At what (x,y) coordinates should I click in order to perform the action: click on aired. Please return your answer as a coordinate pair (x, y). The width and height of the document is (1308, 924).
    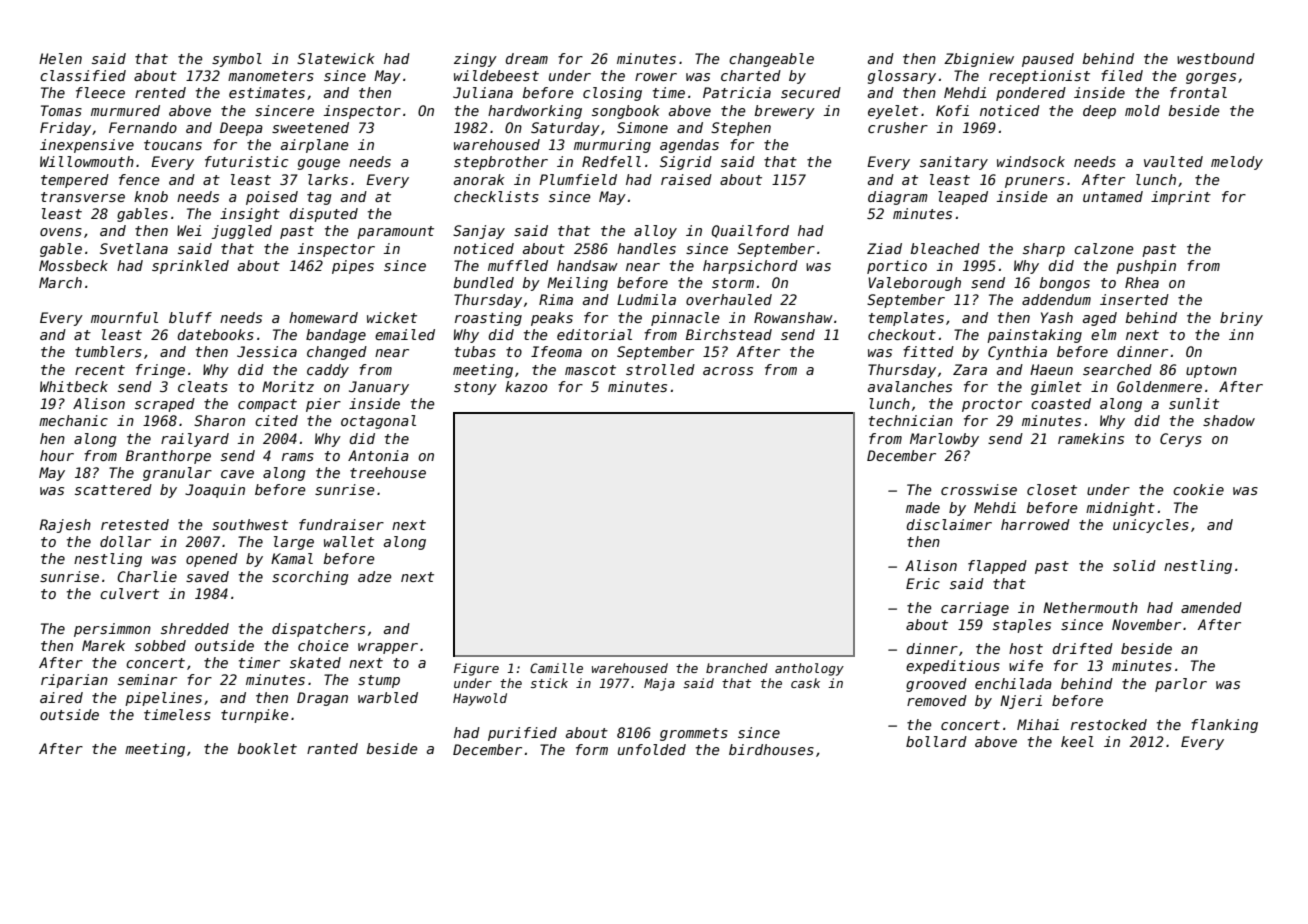
    Looking at the image, I should click on (61, 697).
